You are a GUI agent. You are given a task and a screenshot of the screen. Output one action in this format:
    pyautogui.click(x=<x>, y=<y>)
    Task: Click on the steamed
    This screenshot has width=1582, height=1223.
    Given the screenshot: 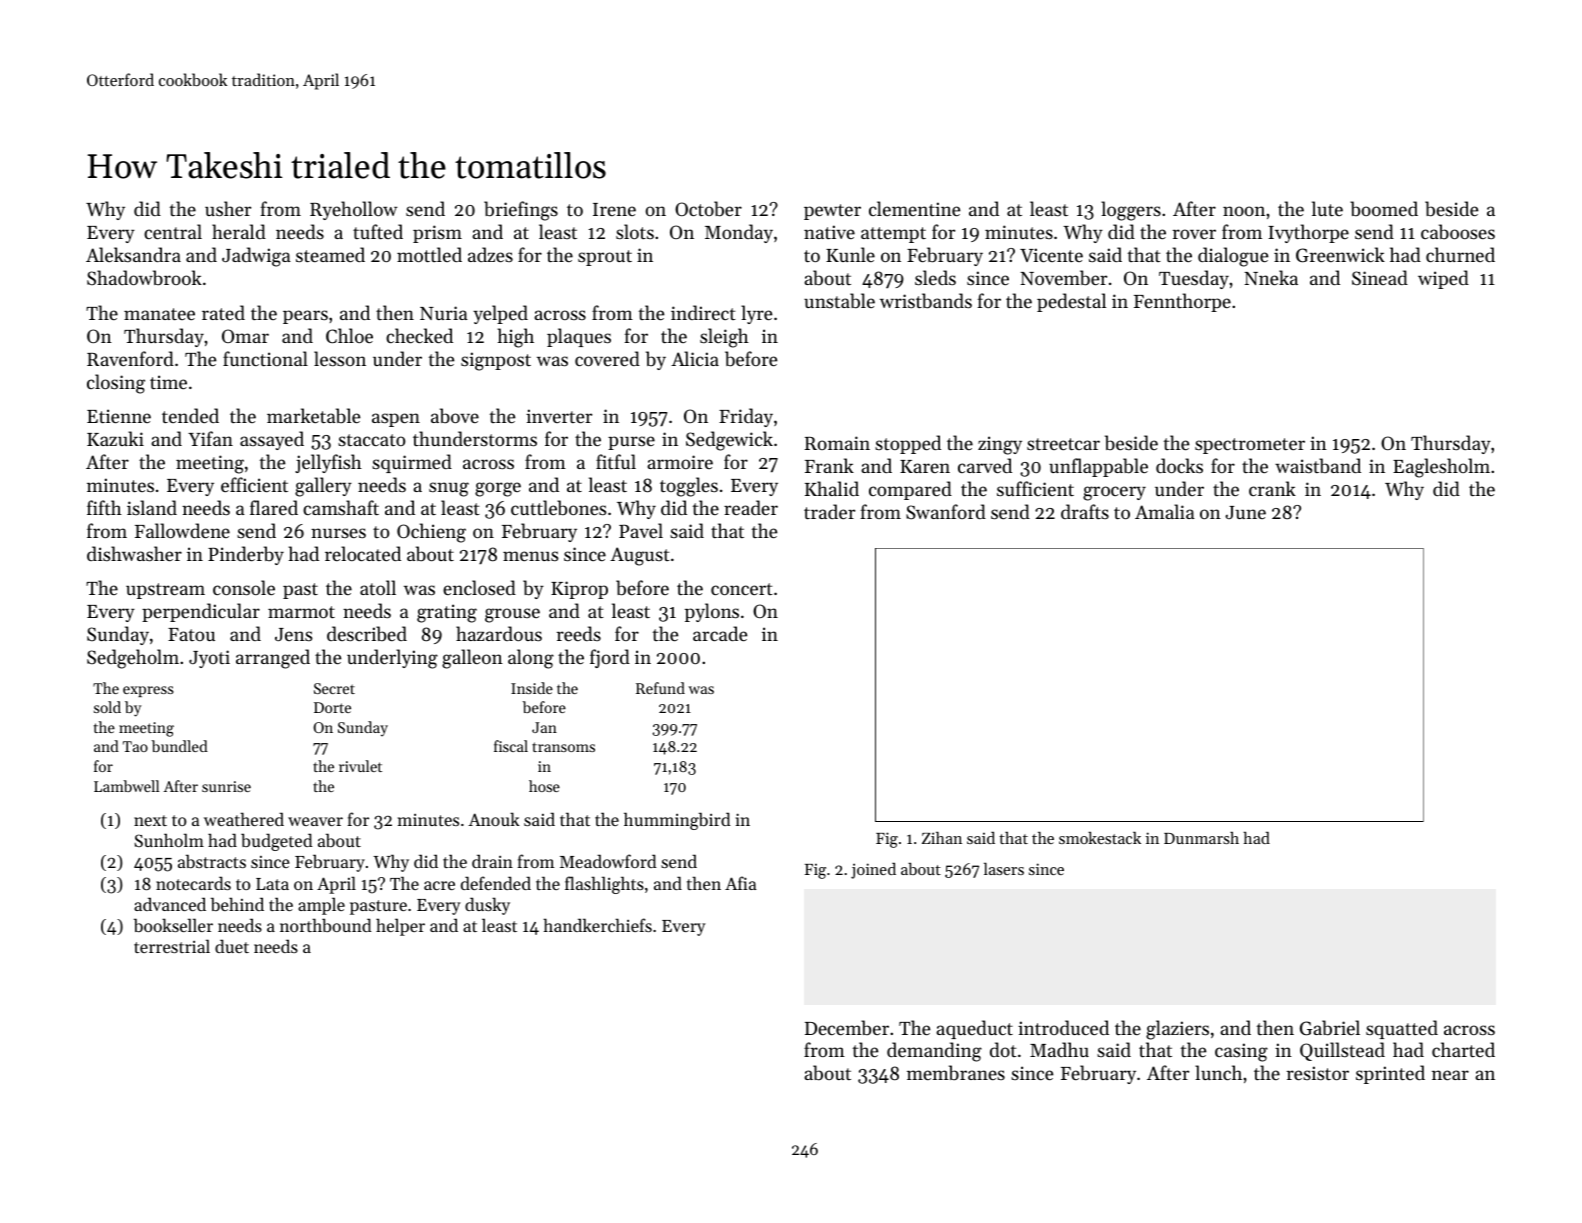 What is the action you would take?
    pyautogui.click(x=330, y=254)
